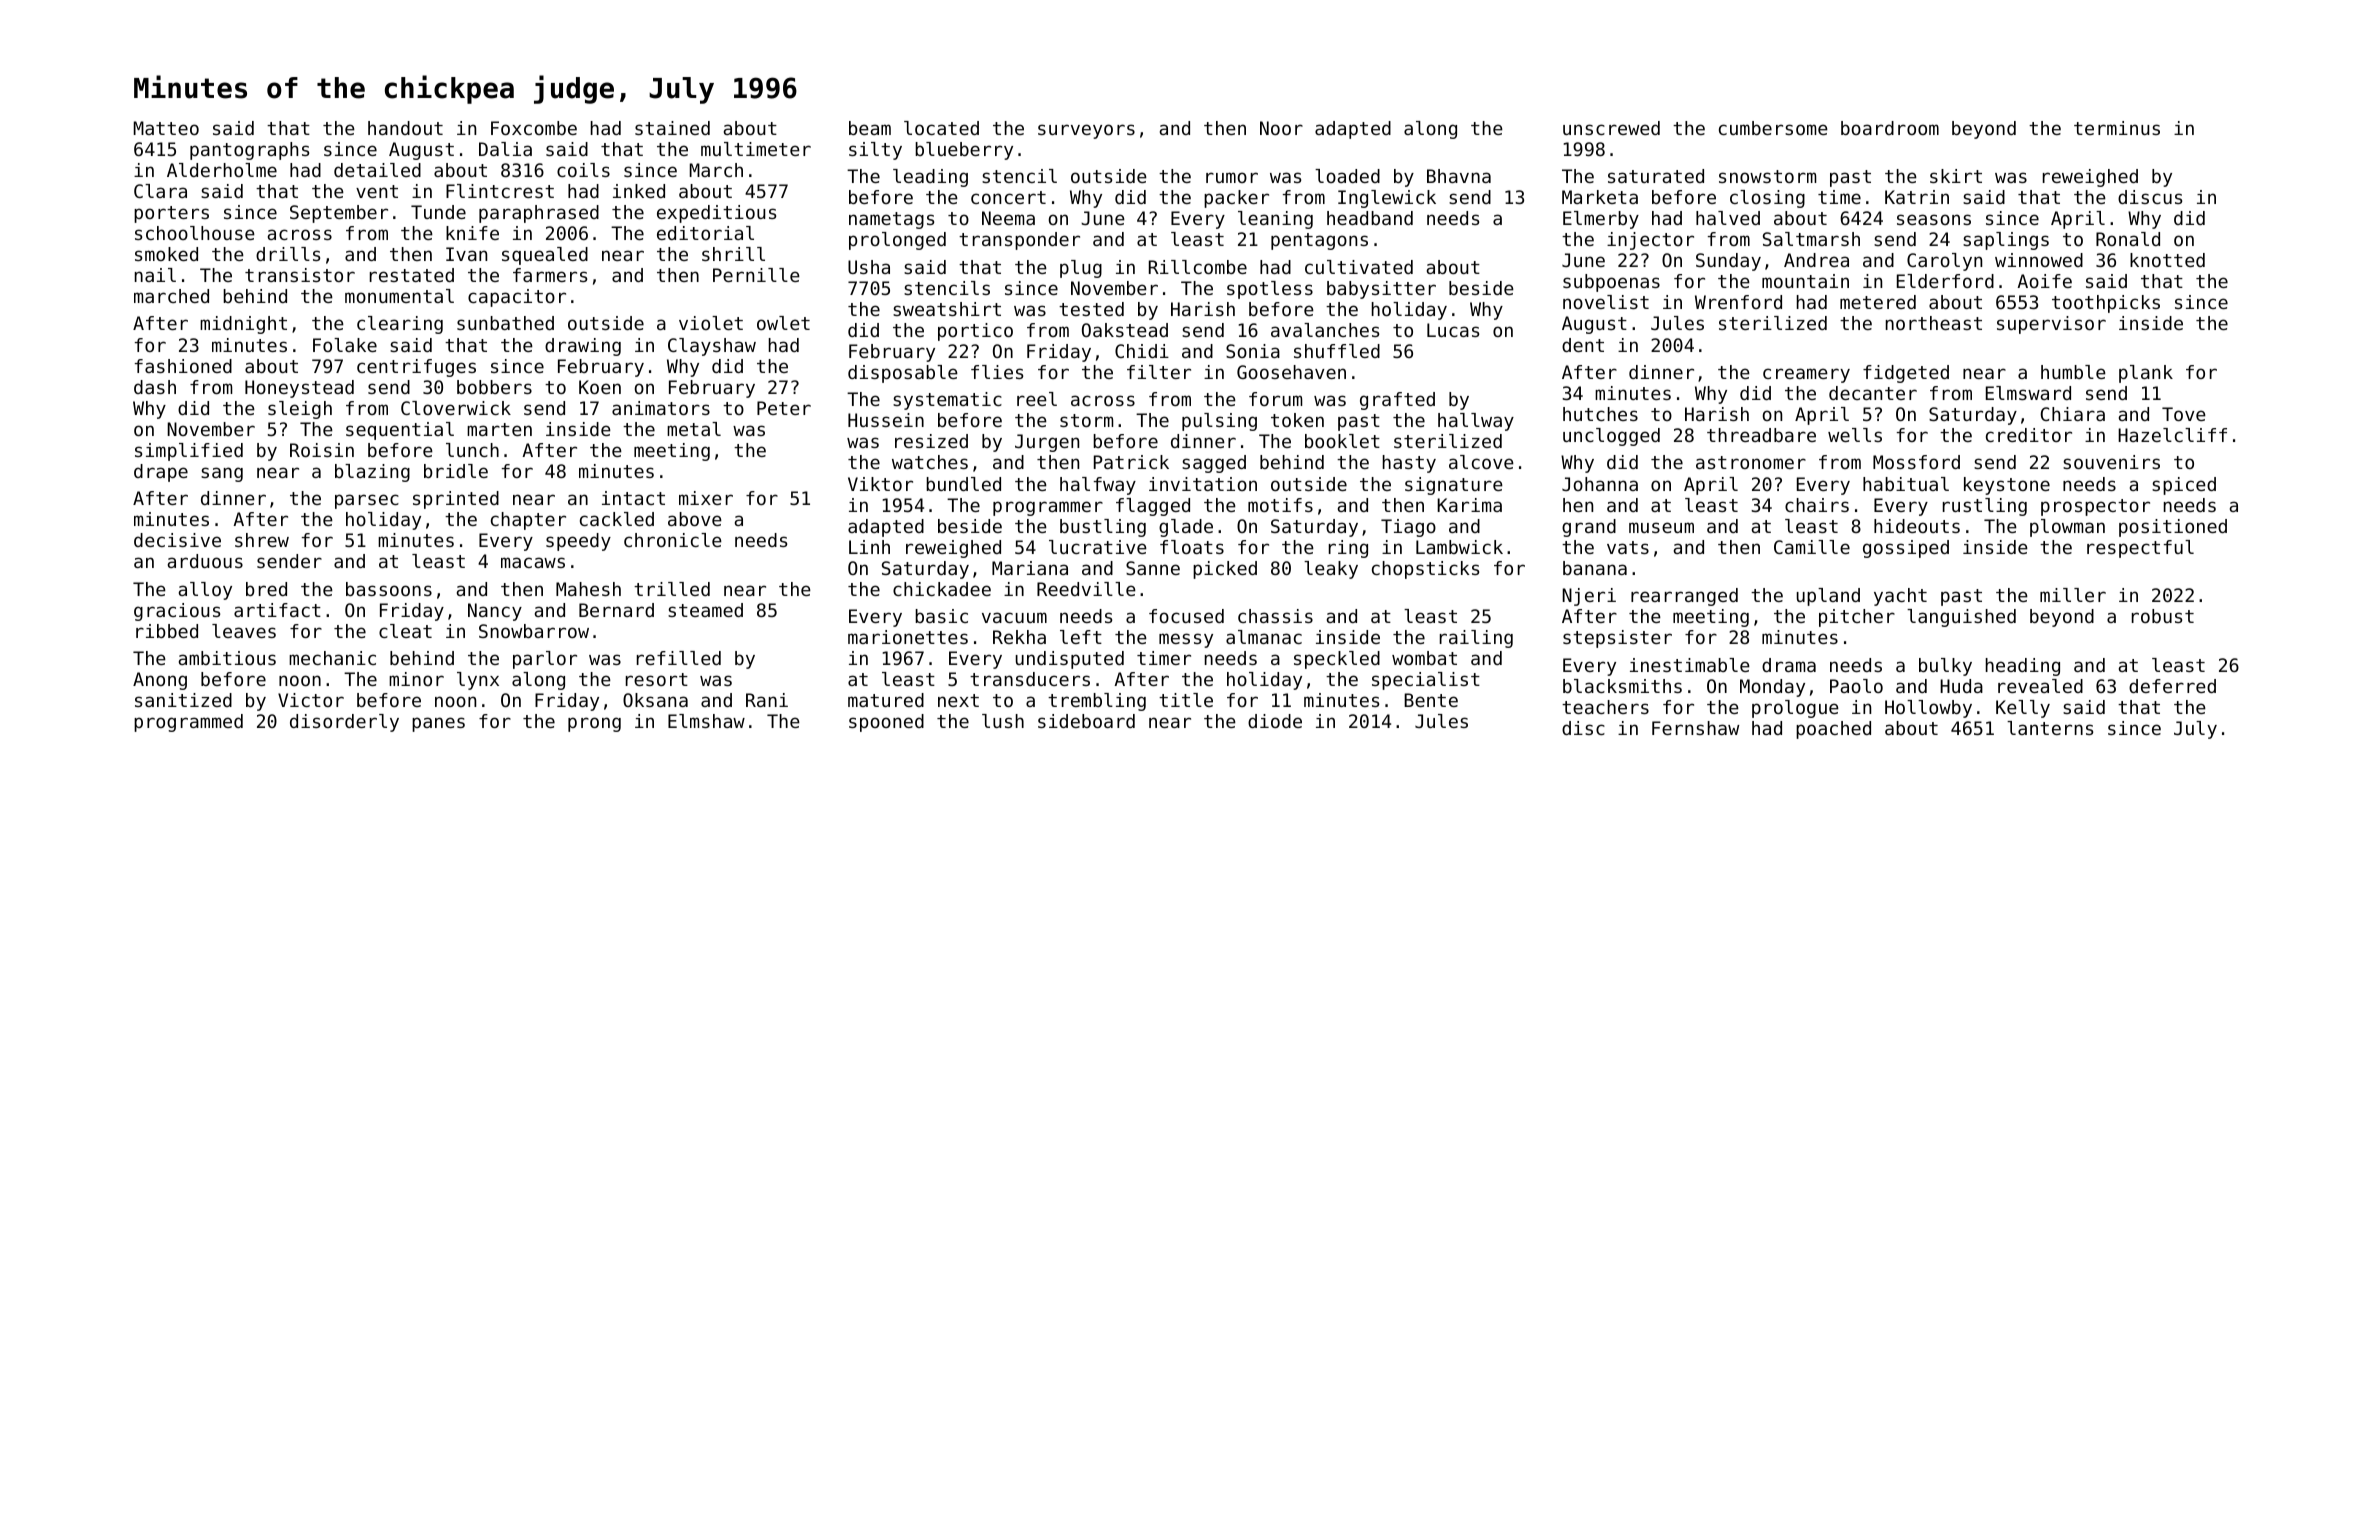 Image resolution: width=2380 pixels, height=1540 pixels. I want to click on Linh, so click(869, 547).
